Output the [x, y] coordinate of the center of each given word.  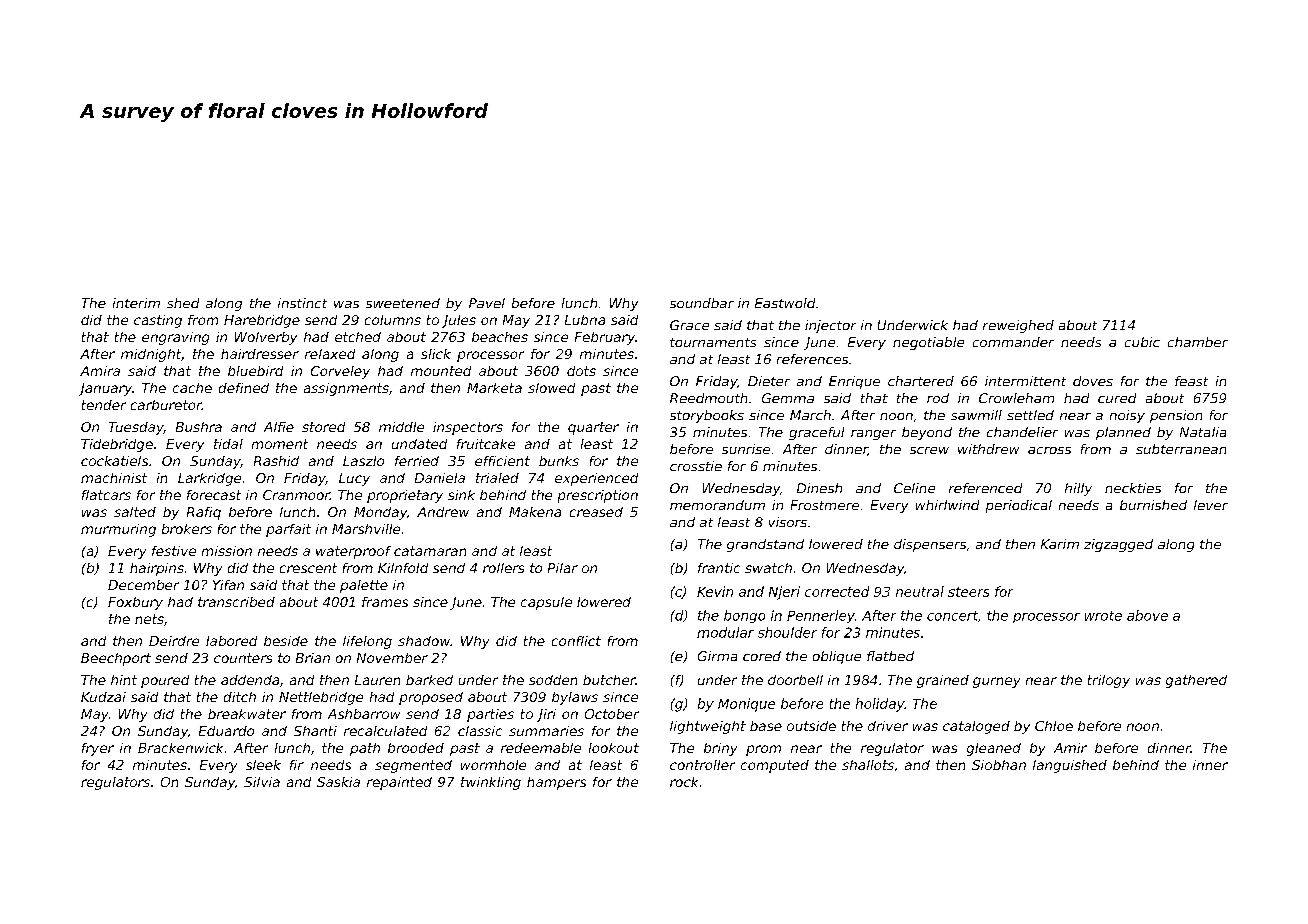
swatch [768, 568]
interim [136, 303]
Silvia [262, 782]
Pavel [487, 303]
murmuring [118, 530]
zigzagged [1118, 545]
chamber [1198, 342]
